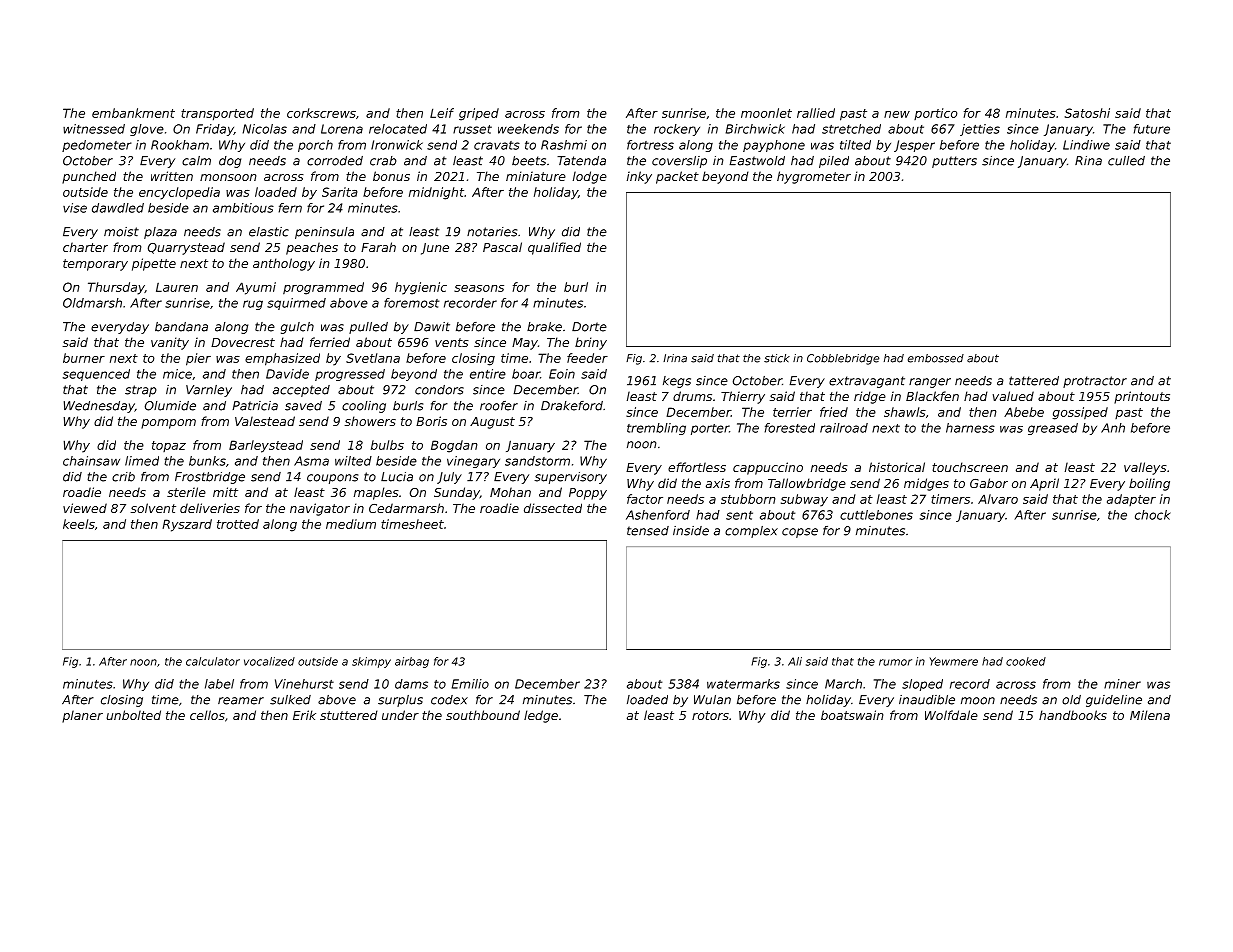 This page has height=952, width=1233. What do you see at coordinates (196, 161) in the page?
I see `calm` at bounding box center [196, 161].
